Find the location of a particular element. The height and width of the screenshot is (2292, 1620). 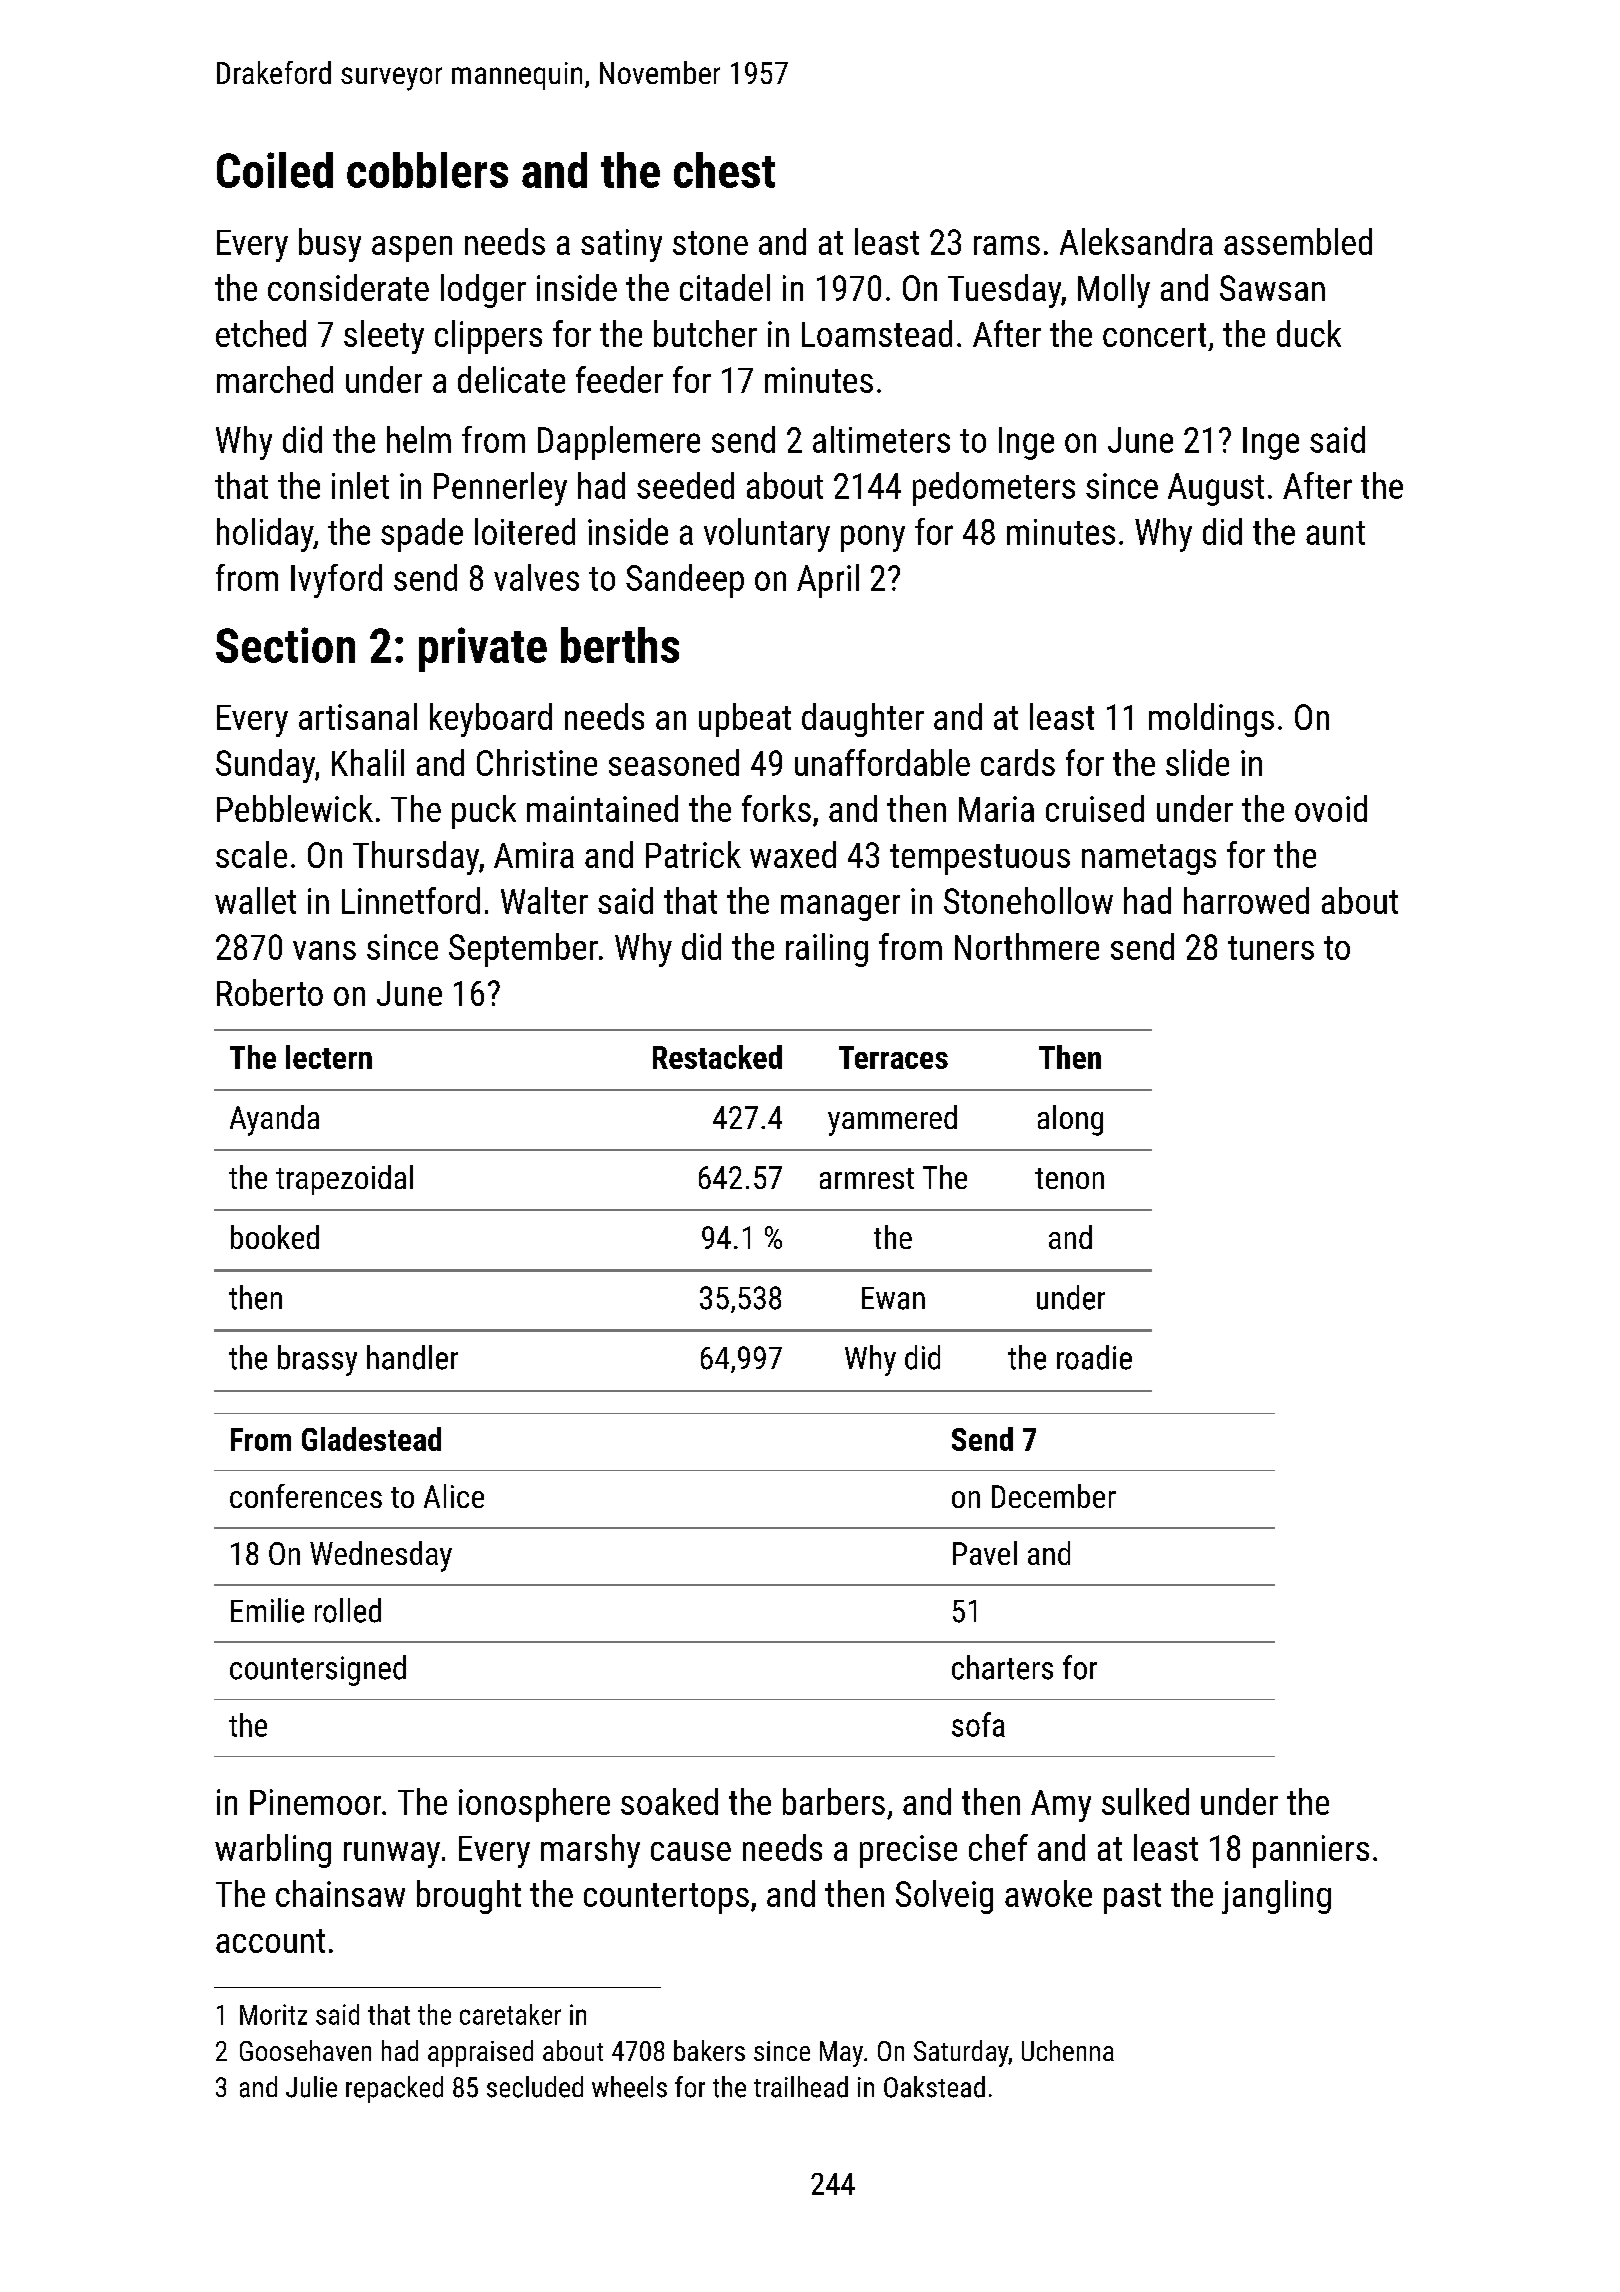

brought is located at coordinates (469, 1897).
